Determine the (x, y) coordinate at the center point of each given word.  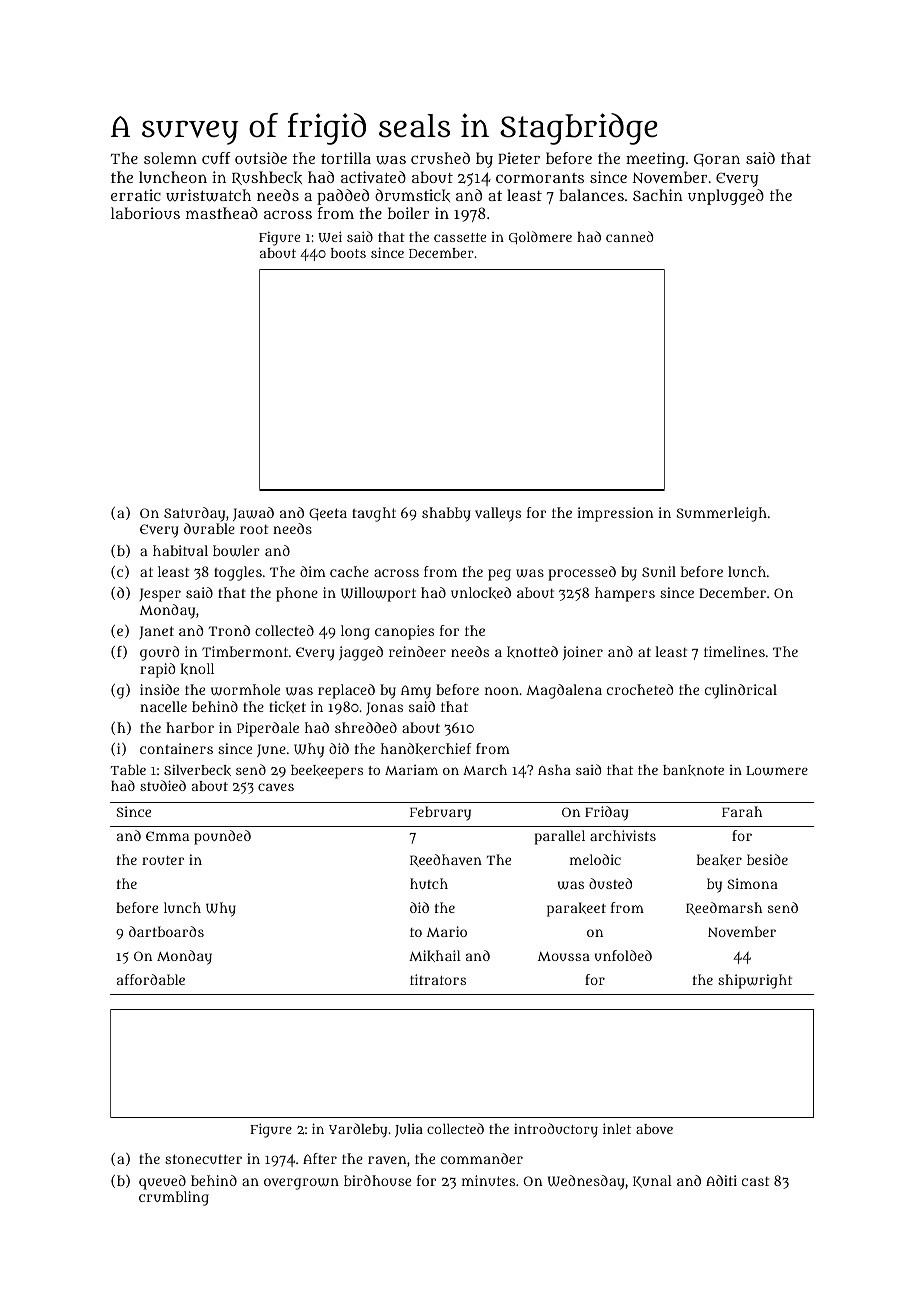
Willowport (378, 594)
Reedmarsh (724, 908)
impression (615, 514)
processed (582, 573)
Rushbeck (267, 178)
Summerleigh (721, 514)
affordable (151, 979)
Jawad (253, 514)
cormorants (540, 178)
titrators (438, 979)
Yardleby (358, 1130)
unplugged (726, 197)
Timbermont (245, 651)
